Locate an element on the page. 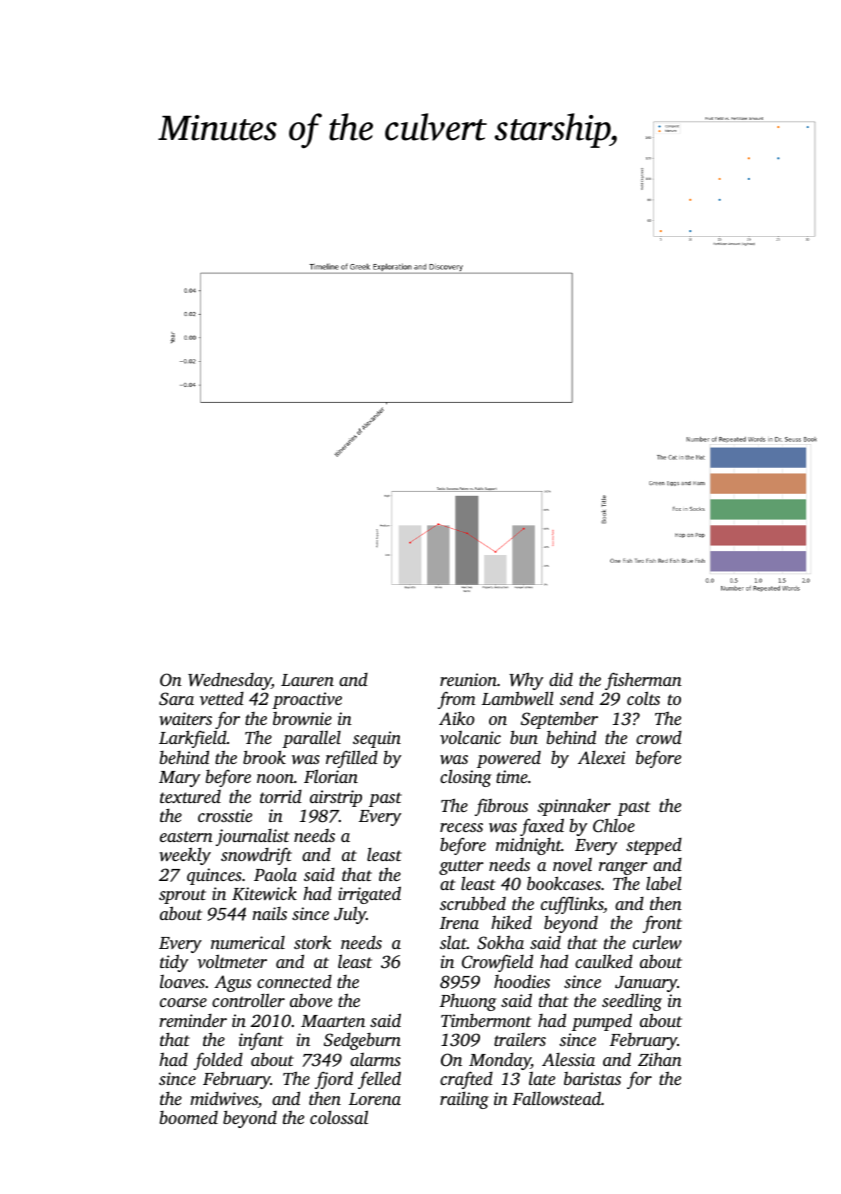 This page has height=1194, width=841. trailers is located at coordinates (520, 1039).
